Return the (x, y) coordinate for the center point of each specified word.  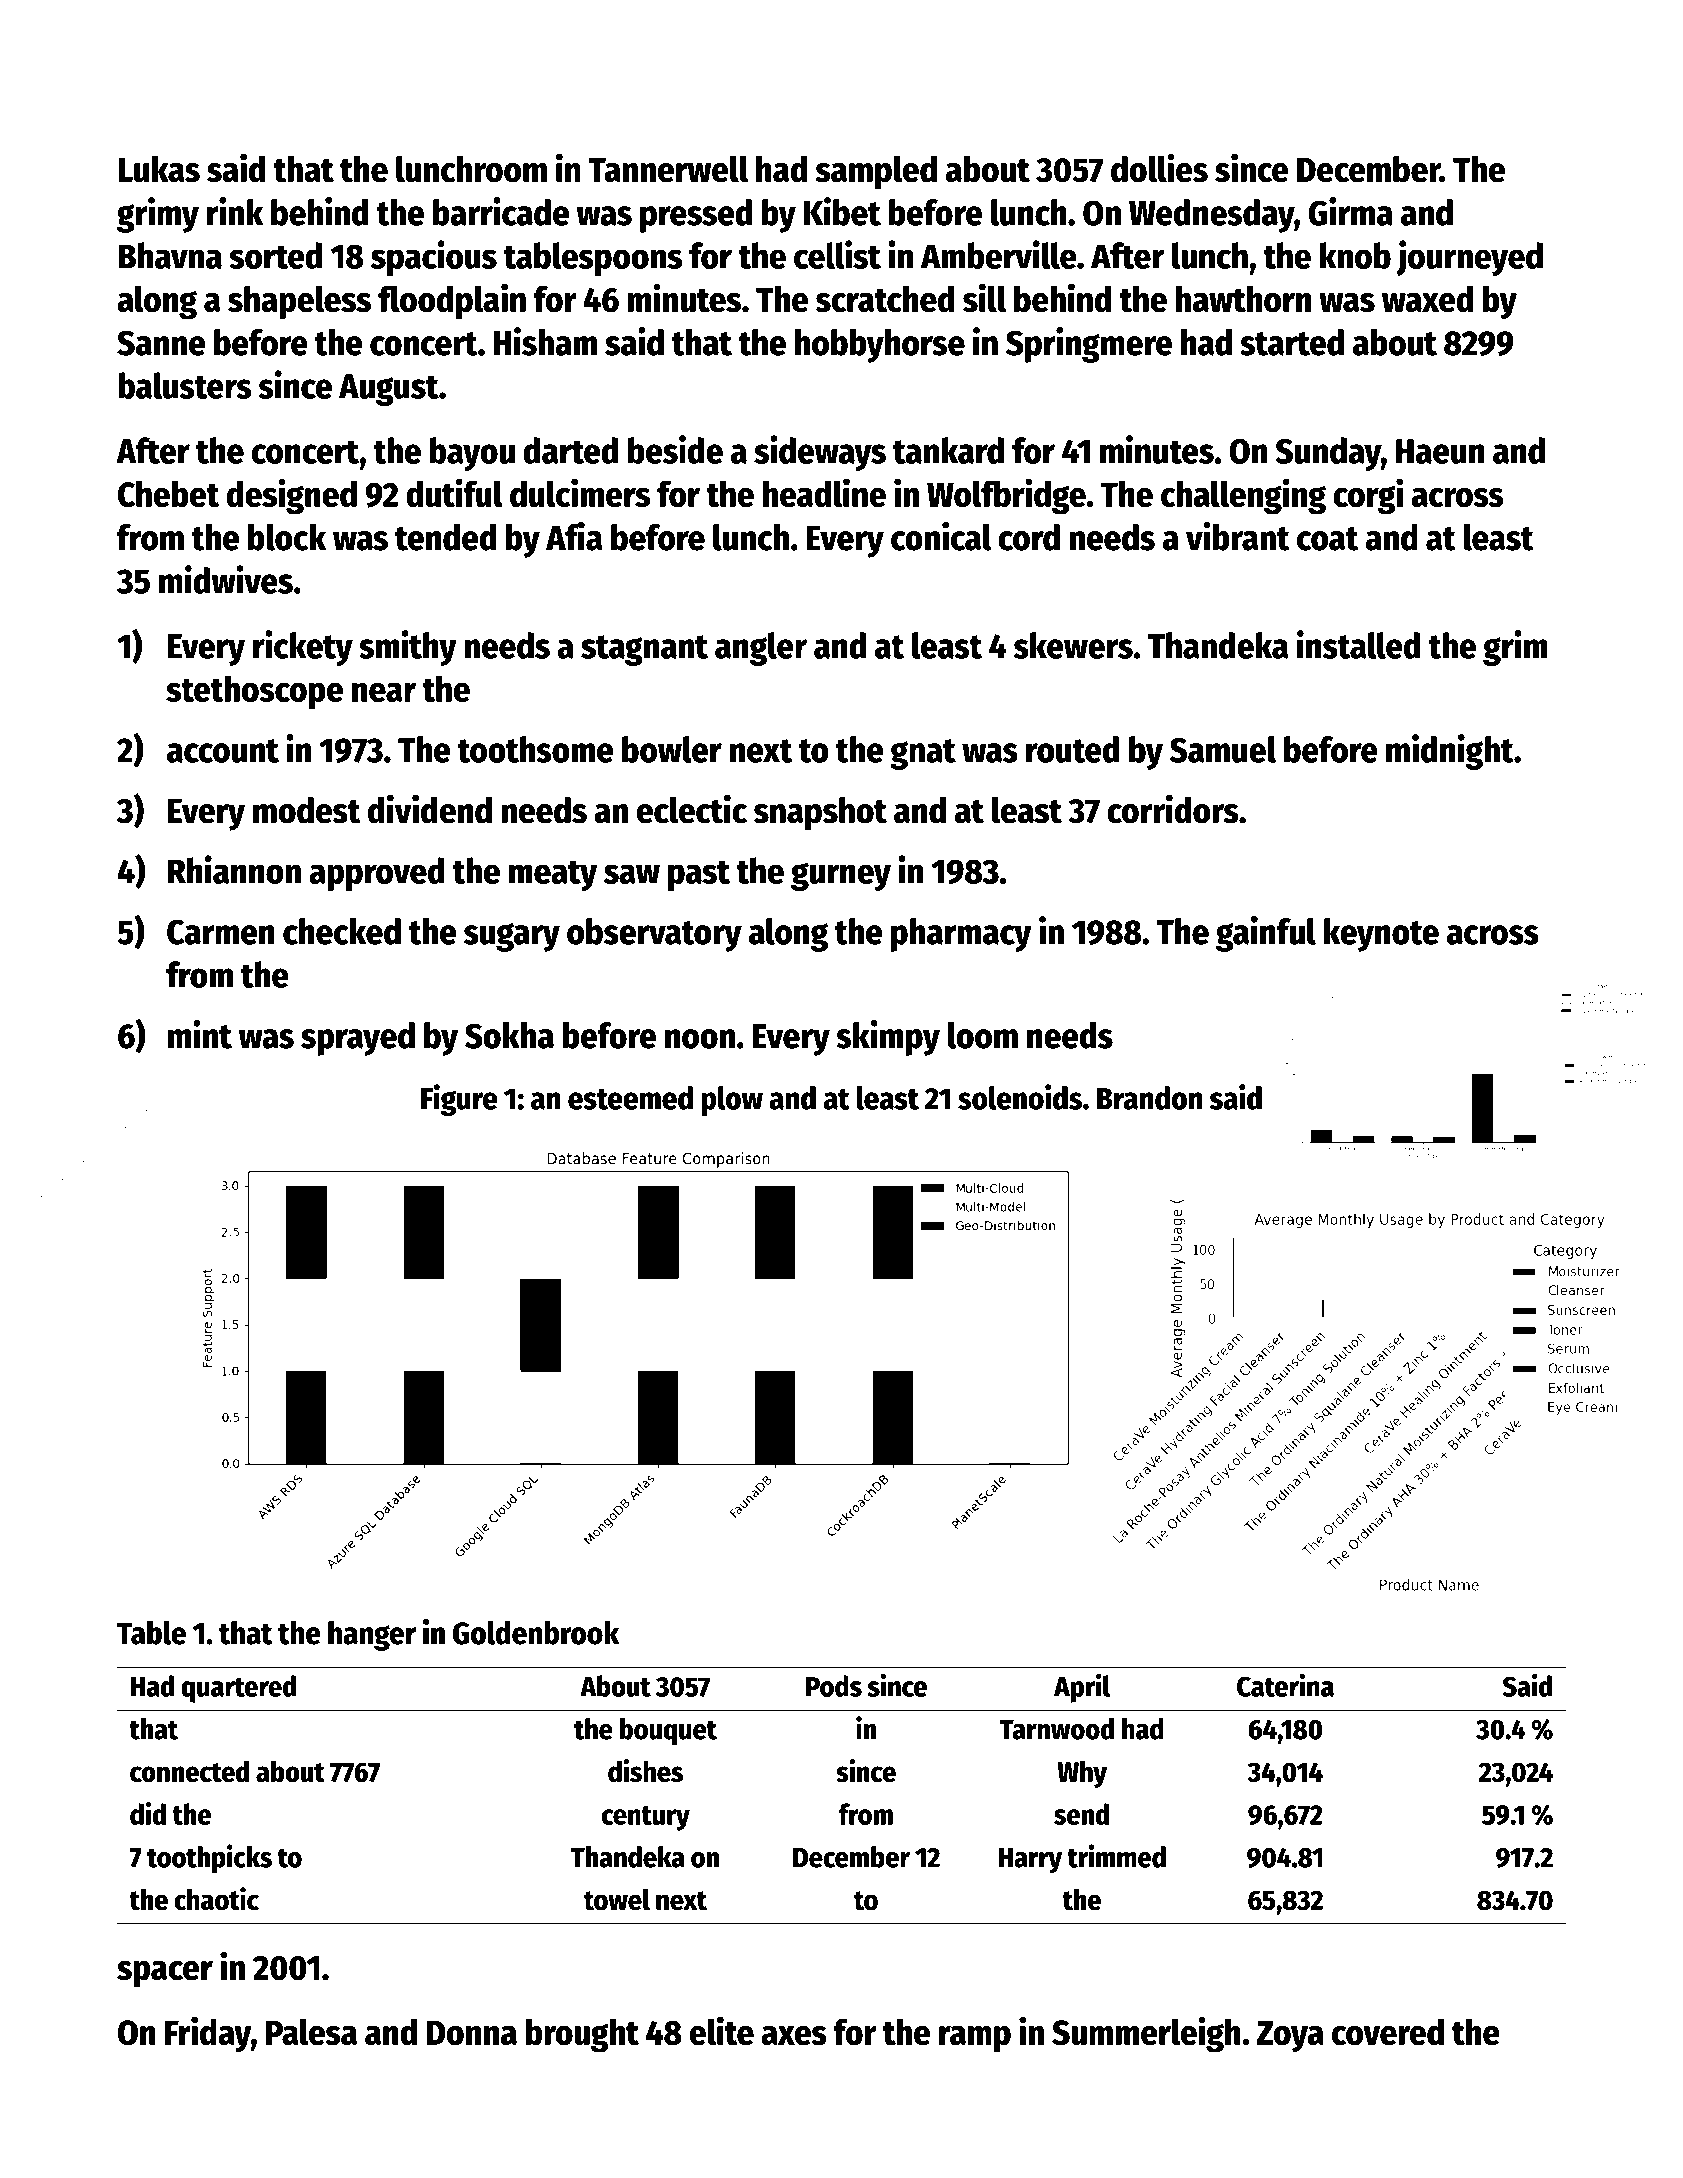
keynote (1381, 935)
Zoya (1290, 2037)
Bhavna (170, 255)
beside (675, 449)
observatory (654, 935)
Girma (1350, 211)
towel (617, 1900)
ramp (975, 2039)
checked (342, 931)
